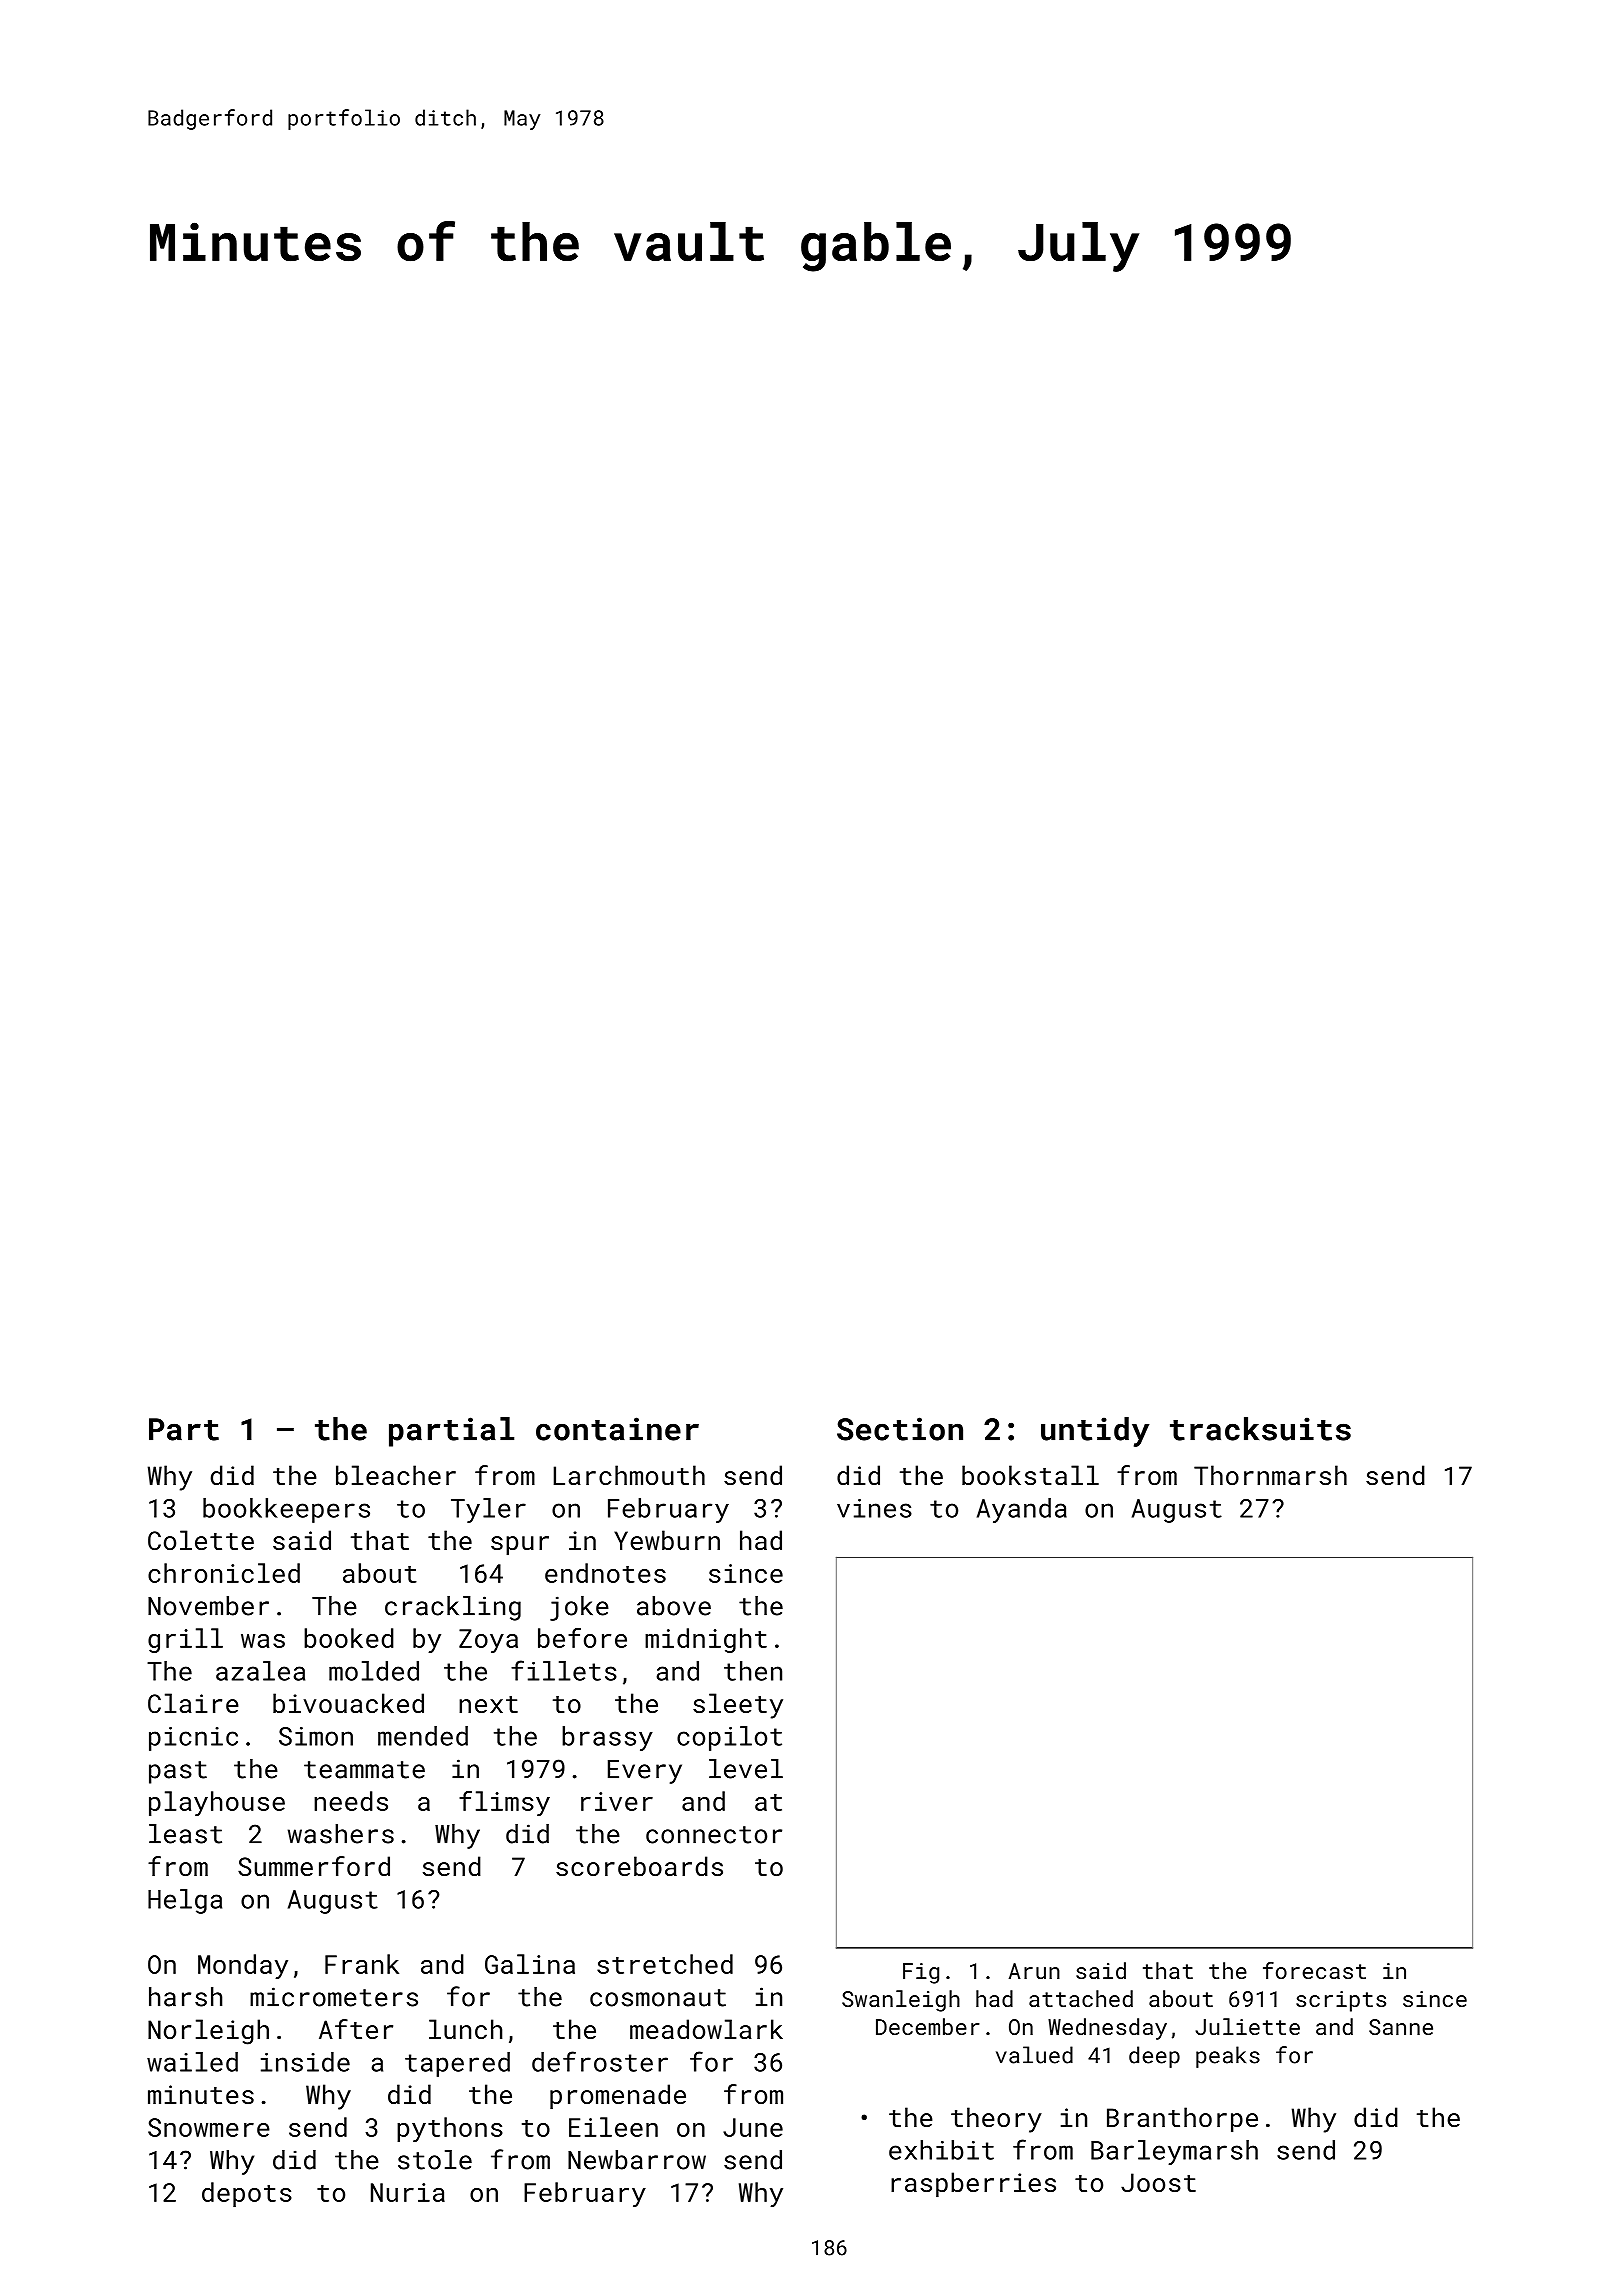 The height and width of the image is (2292, 1620). Describe the element at coordinates (1022, 1510) in the image. I see `Ayanda` at that location.
